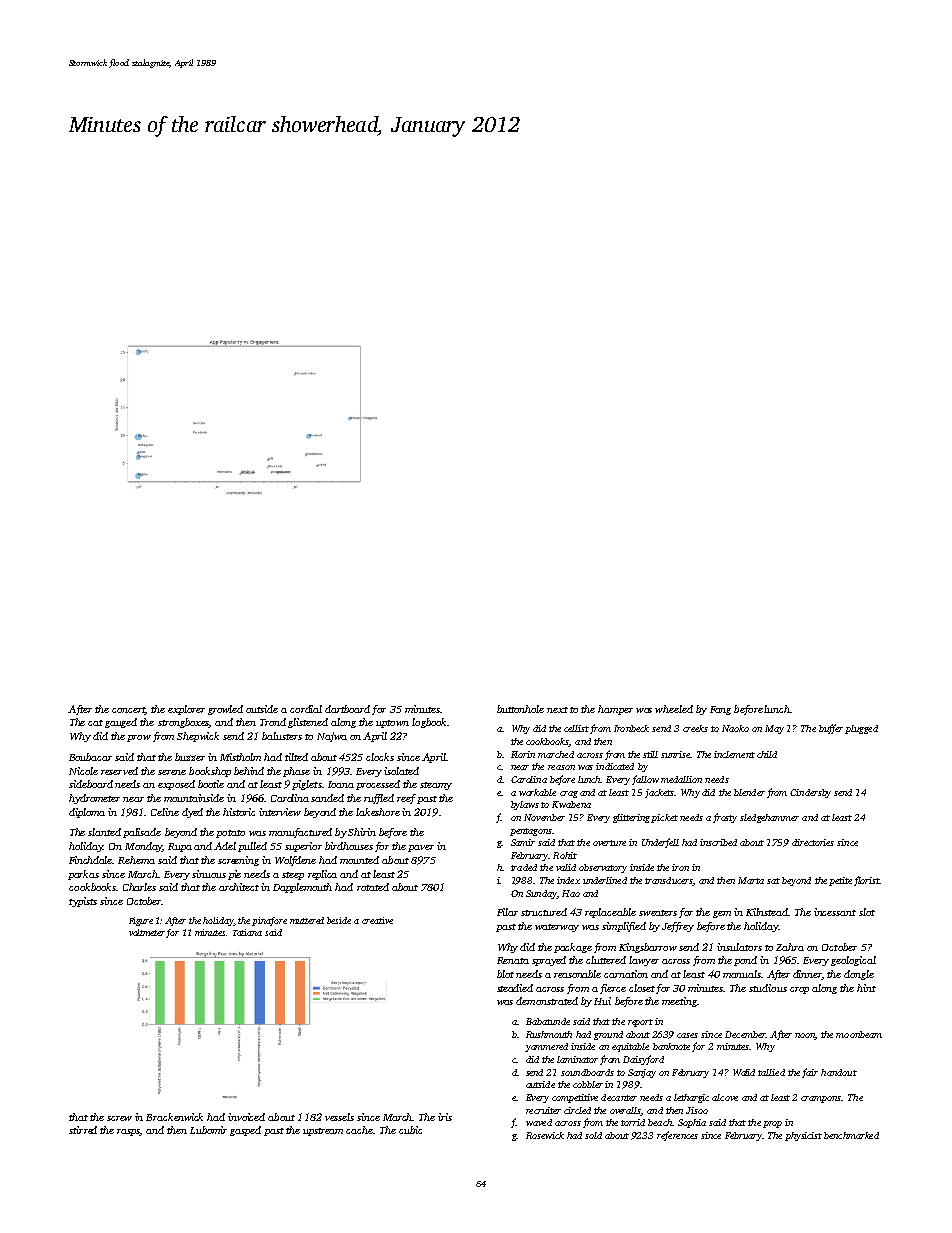 The image size is (952, 1233). Describe the element at coordinates (520, 709) in the screenshot. I see `buttonhole` at that location.
